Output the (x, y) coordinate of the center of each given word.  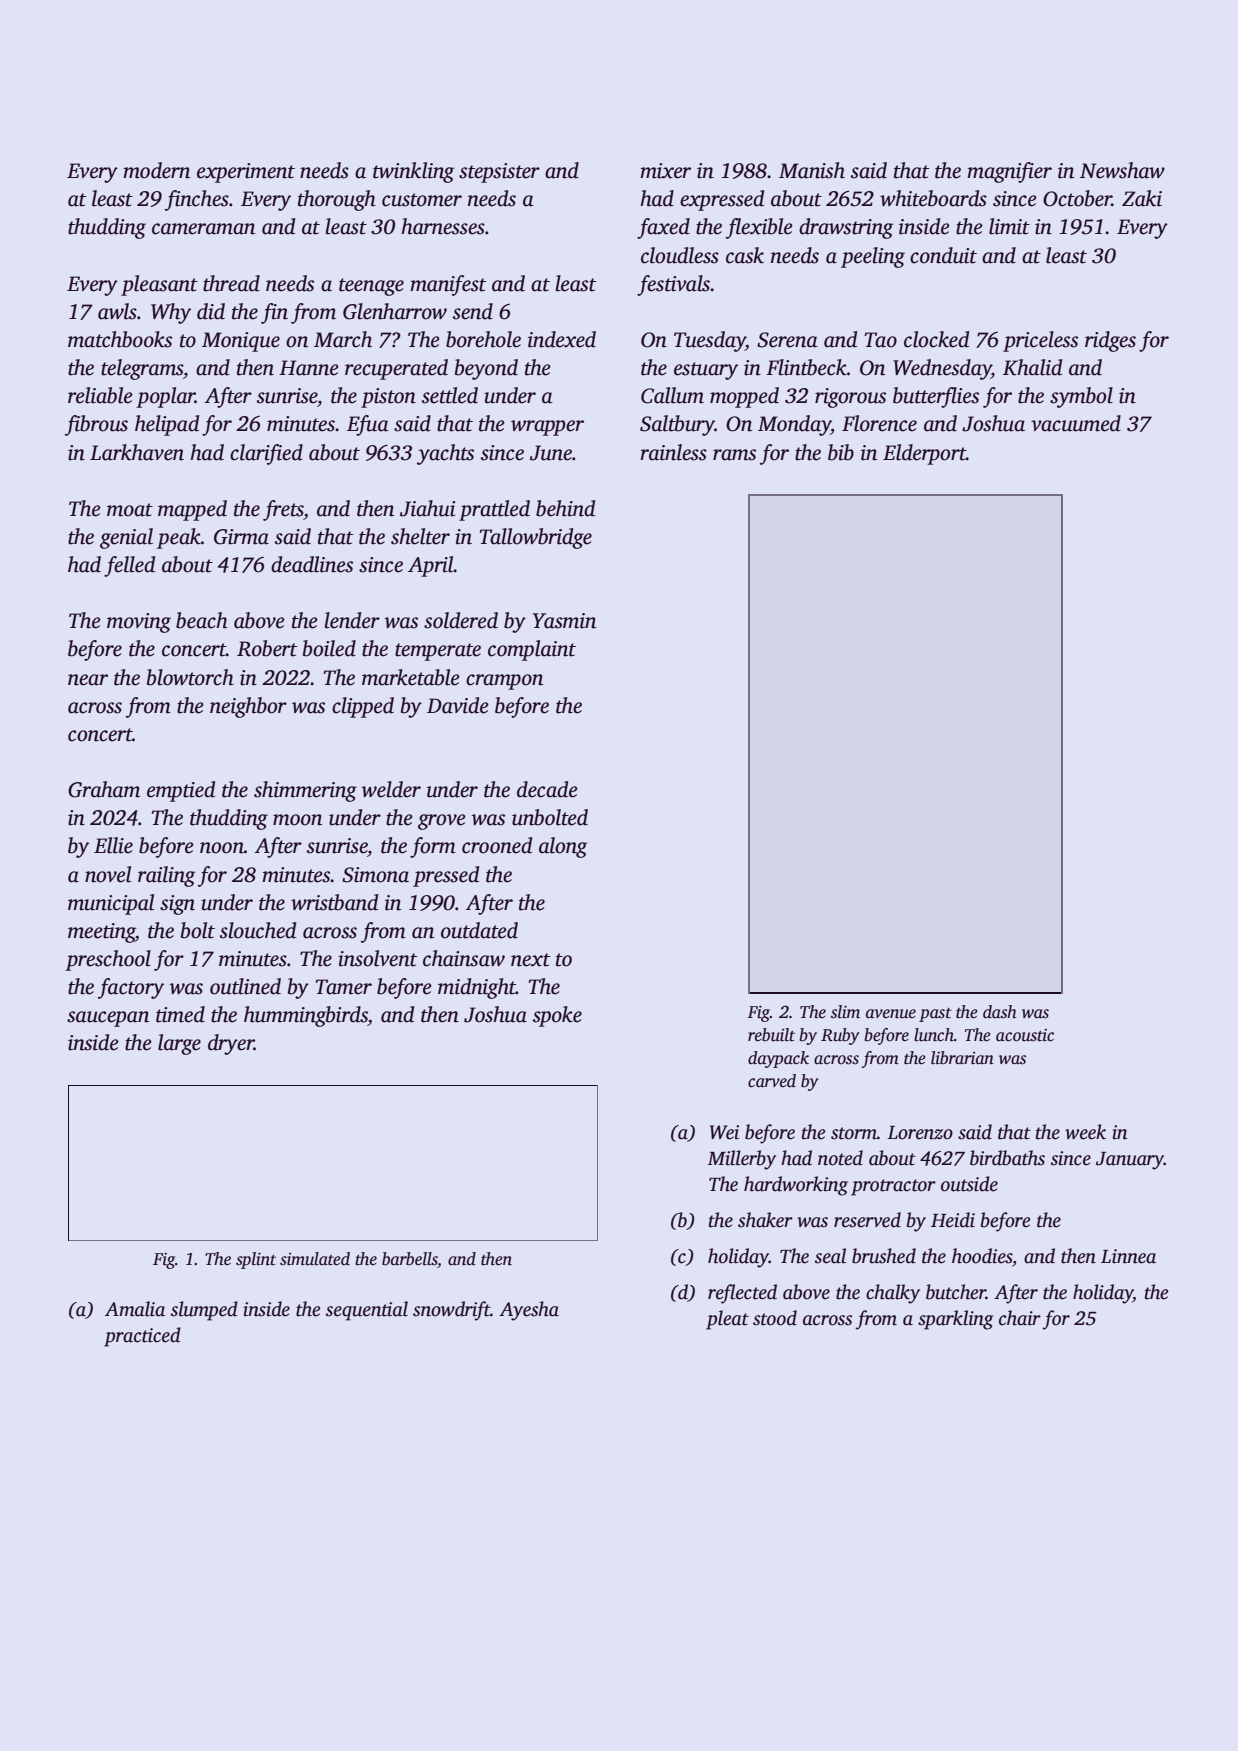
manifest (448, 285)
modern (156, 170)
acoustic (1025, 1035)
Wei (724, 1132)
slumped (204, 1311)
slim (845, 1012)
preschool (108, 960)
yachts (445, 454)
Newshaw (1122, 170)
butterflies (936, 397)
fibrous (96, 425)
